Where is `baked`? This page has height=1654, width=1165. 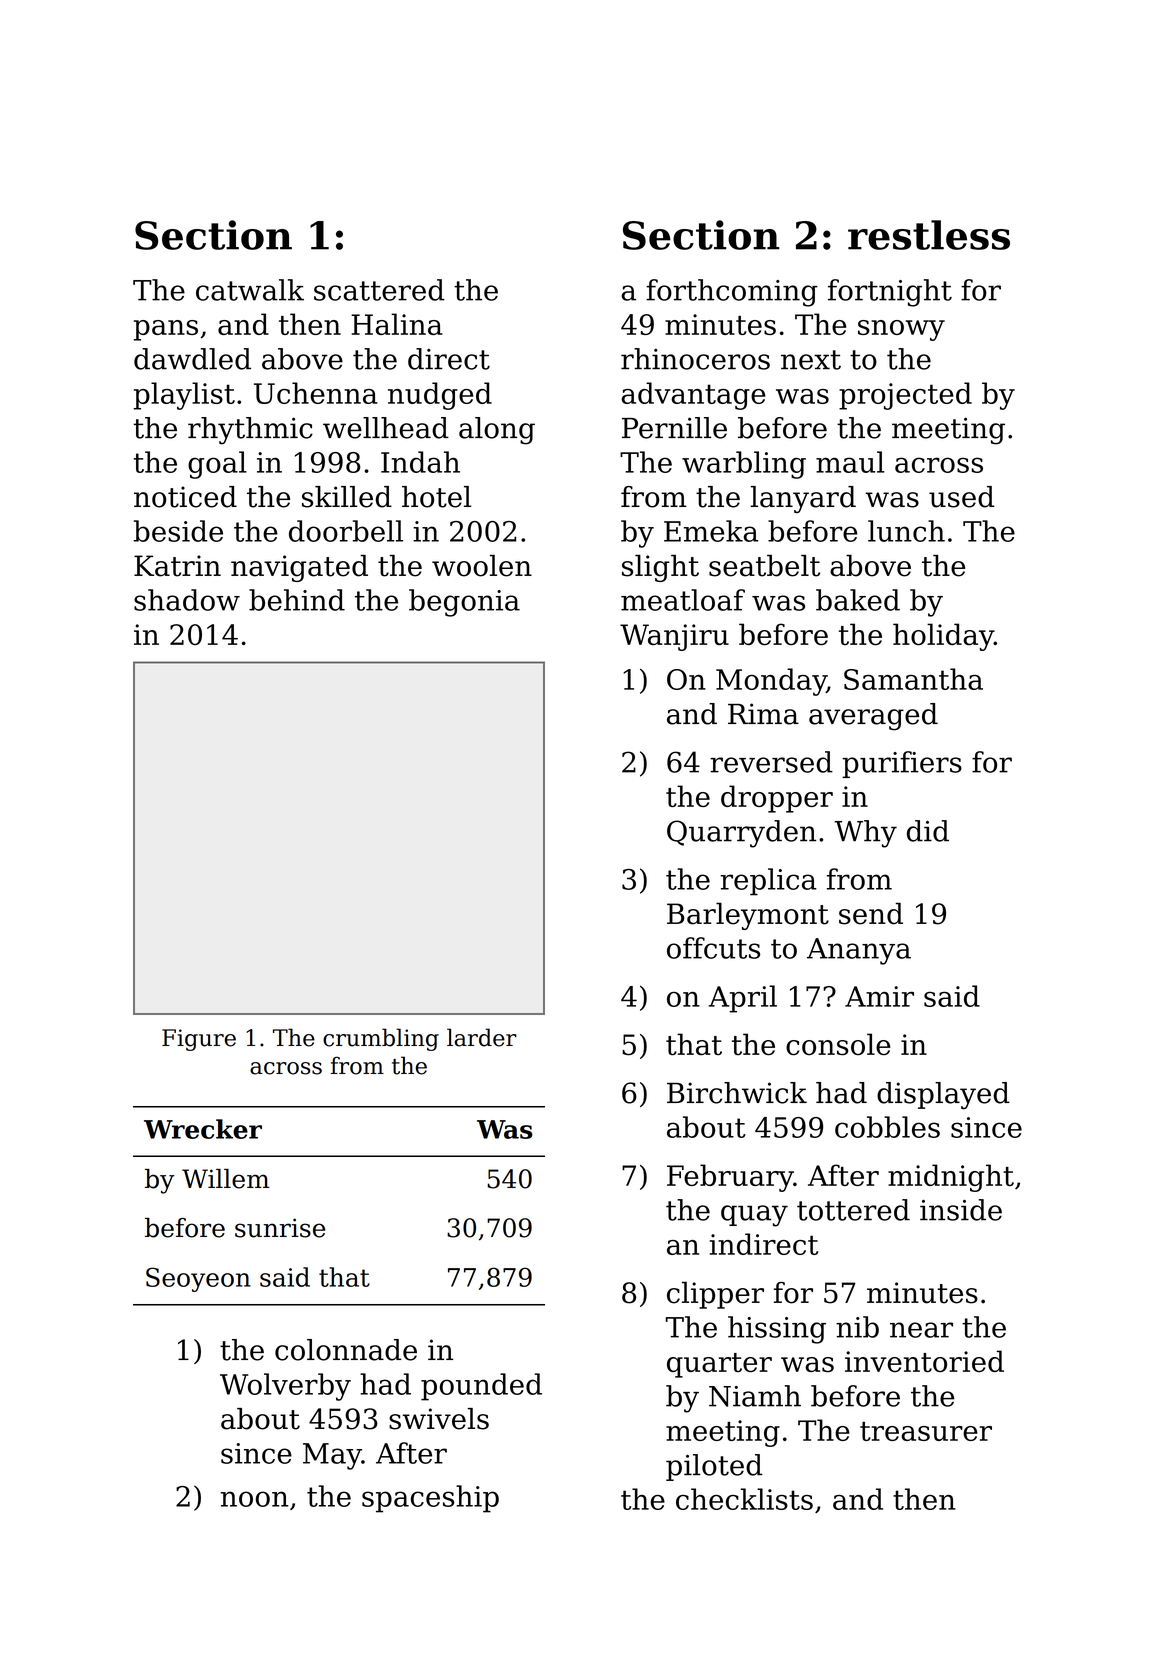 baked is located at coordinates (858, 600).
